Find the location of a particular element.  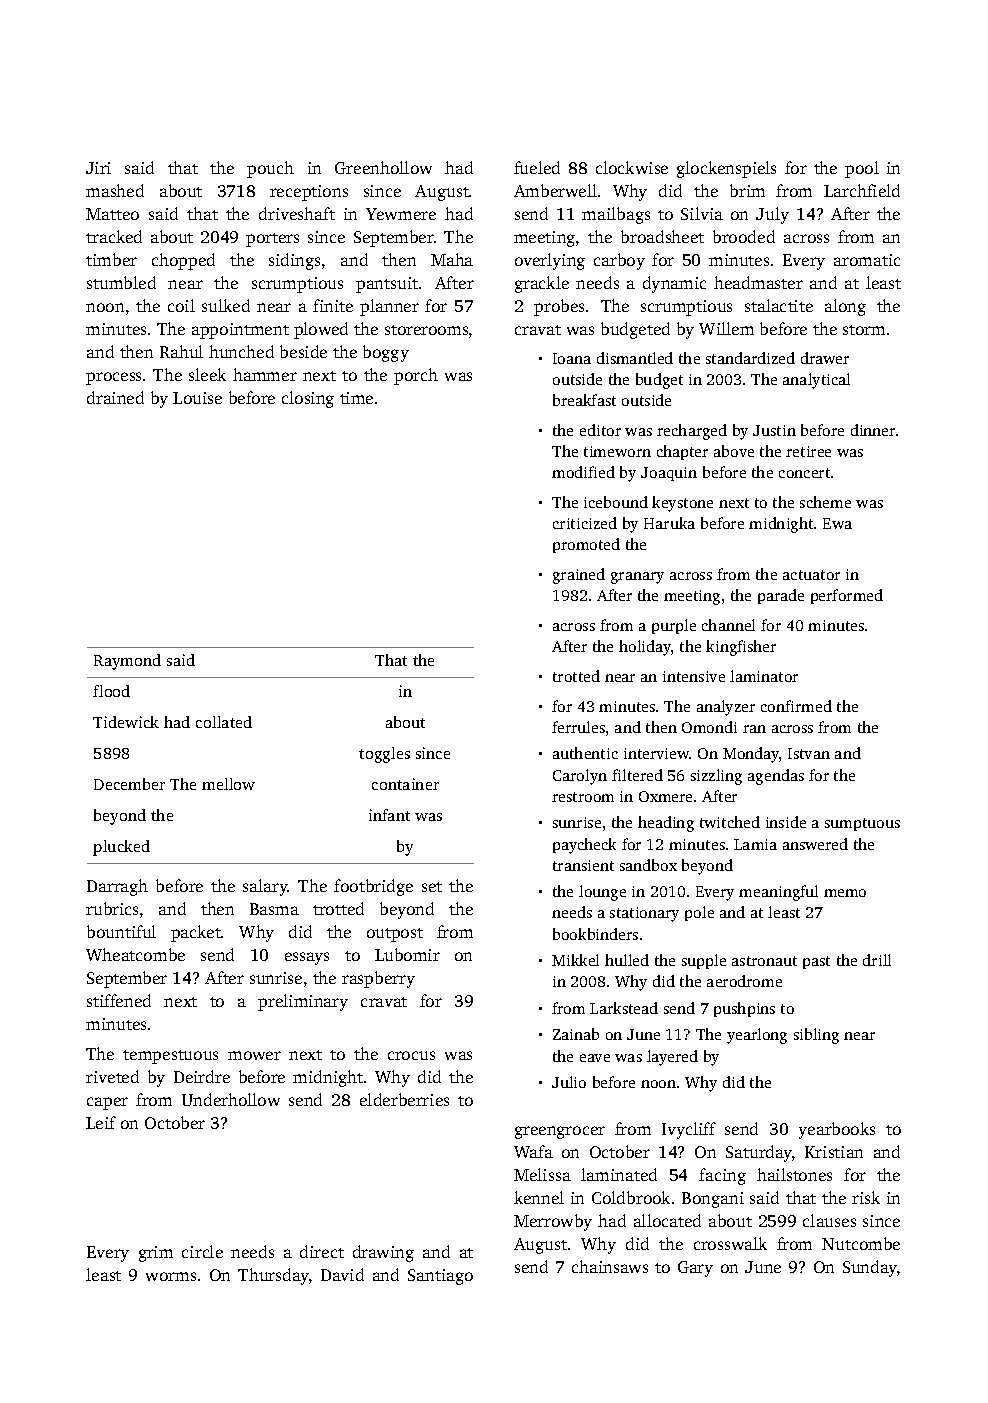

Tidewick is located at coordinates (126, 722).
